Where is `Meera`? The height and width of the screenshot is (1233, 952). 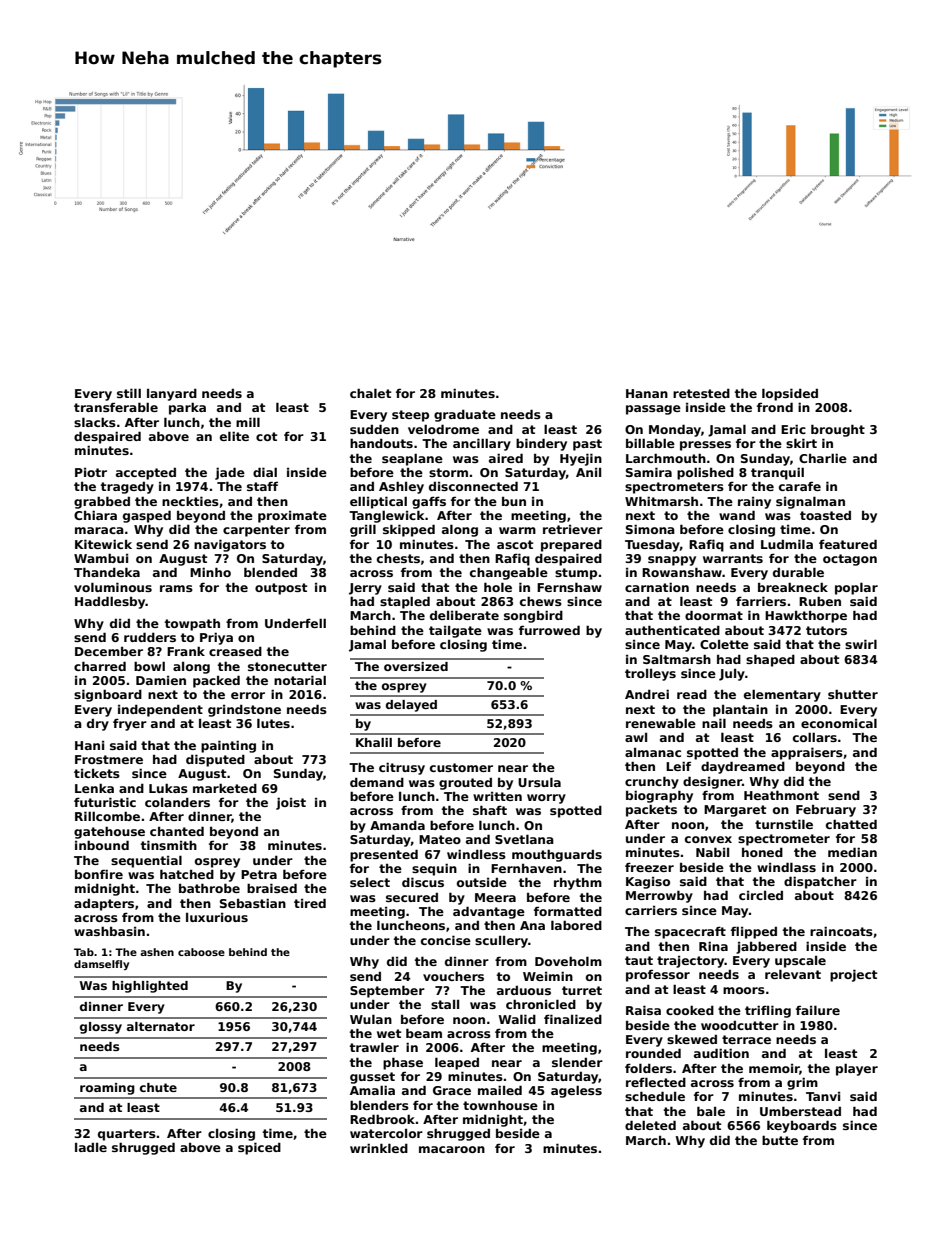
Meera is located at coordinates (495, 897).
